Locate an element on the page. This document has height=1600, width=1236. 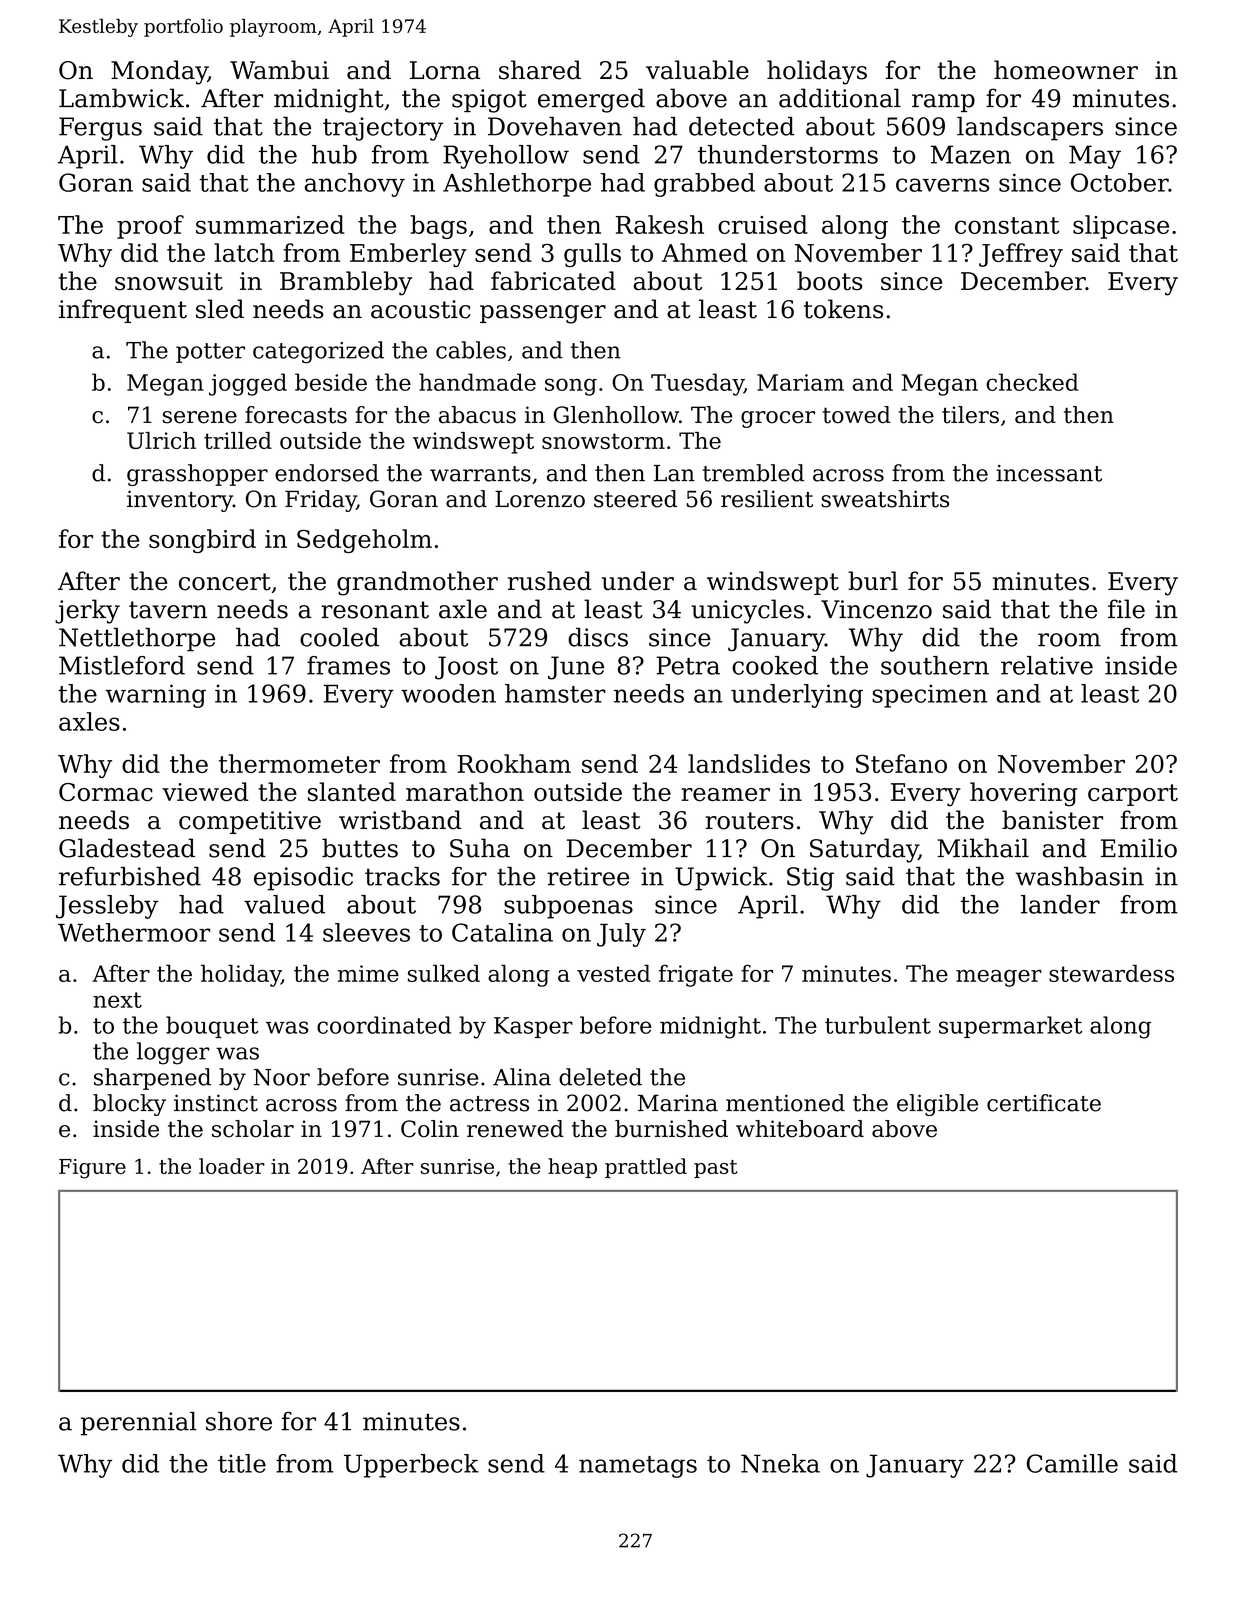
Stefano is located at coordinates (901, 763).
